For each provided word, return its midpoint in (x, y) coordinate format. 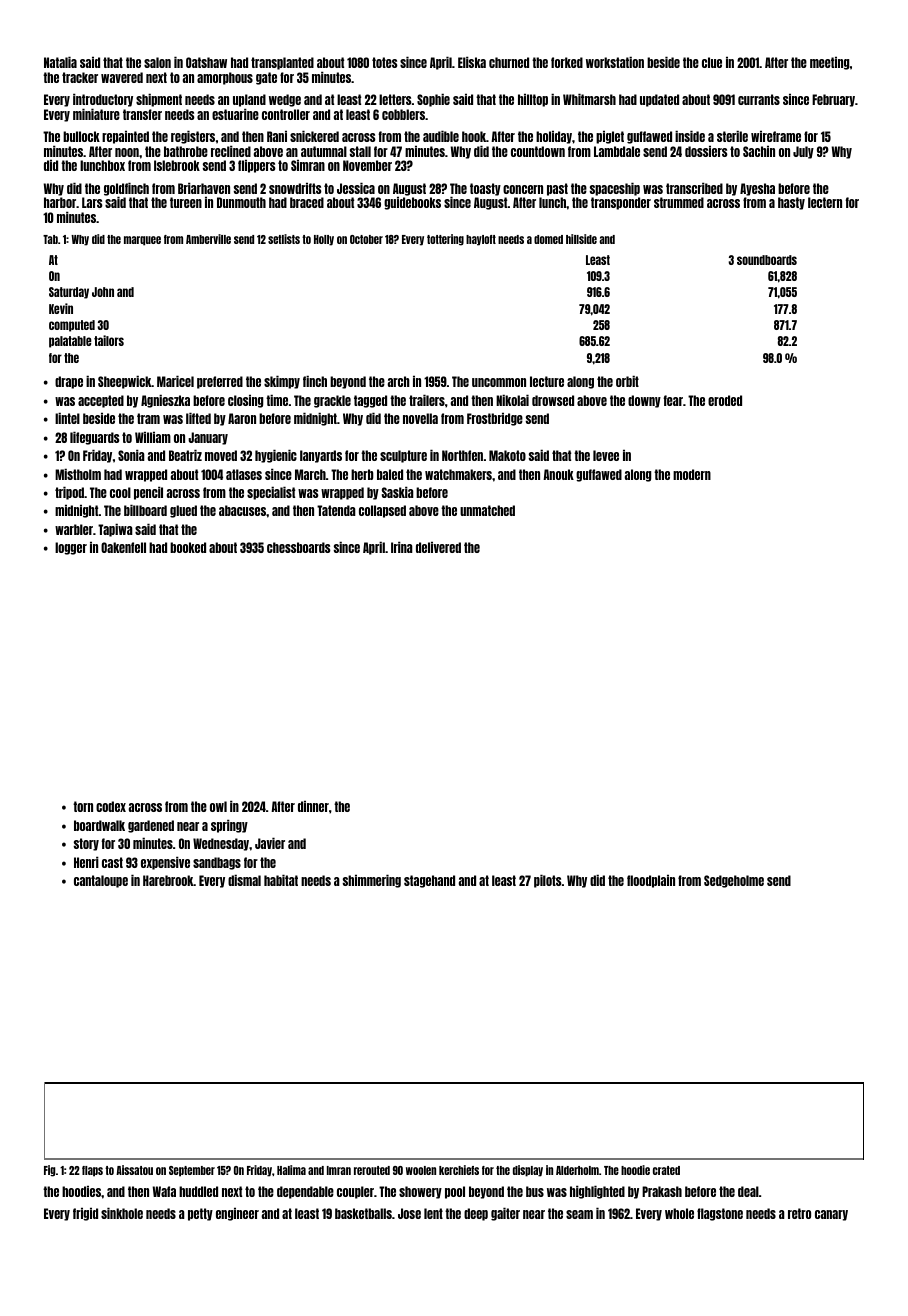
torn (83, 806)
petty (200, 1214)
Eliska (472, 62)
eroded (725, 400)
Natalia (60, 62)
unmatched (487, 510)
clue (712, 62)
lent (433, 1213)
